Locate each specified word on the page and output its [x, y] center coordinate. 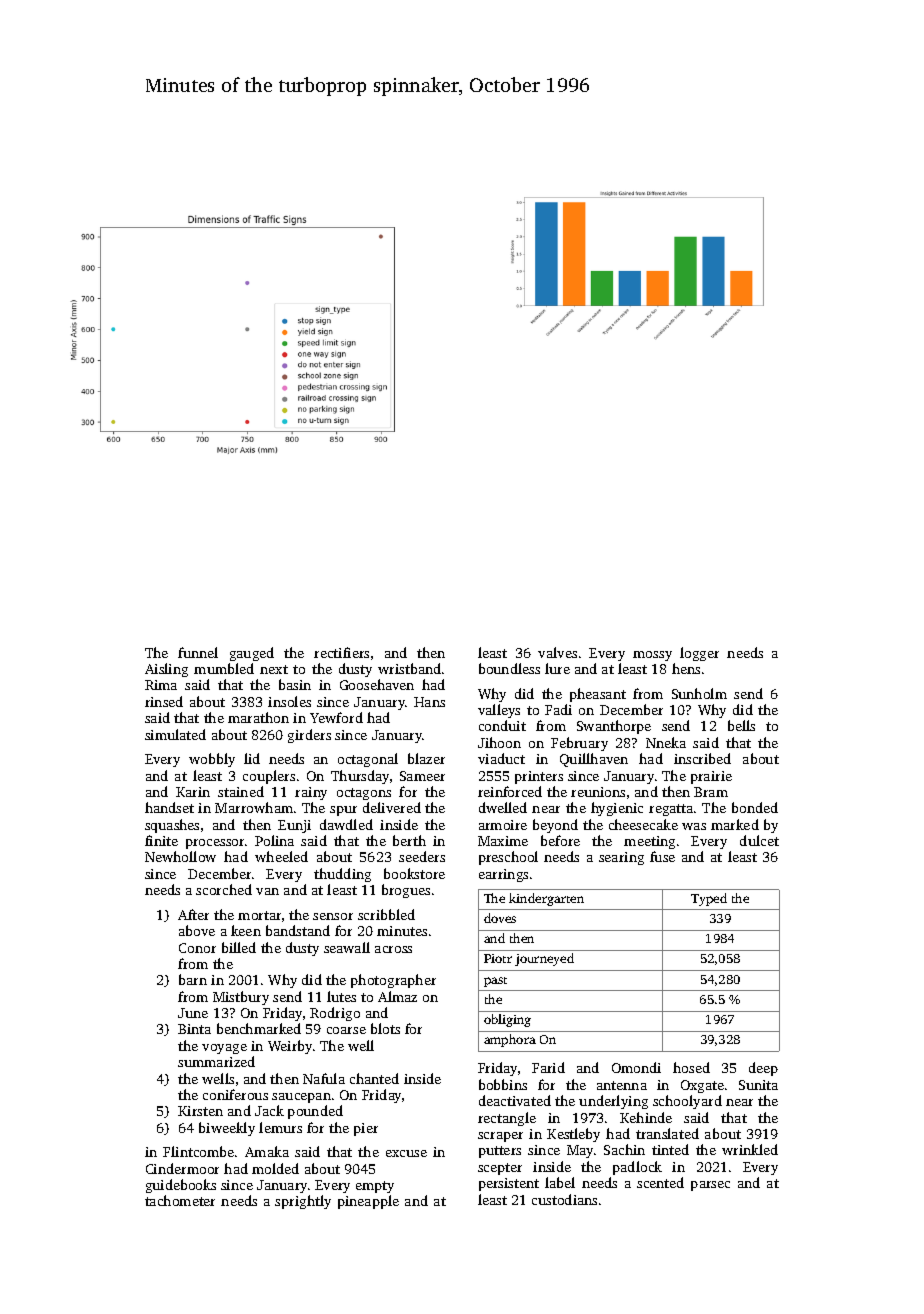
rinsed [164, 701]
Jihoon [499, 742]
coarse [346, 1030]
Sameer [422, 776]
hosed [691, 1067]
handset [169, 807]
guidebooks [181, 1186]
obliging [507, 1020]
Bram [711, 792]
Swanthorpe [614, 727]
